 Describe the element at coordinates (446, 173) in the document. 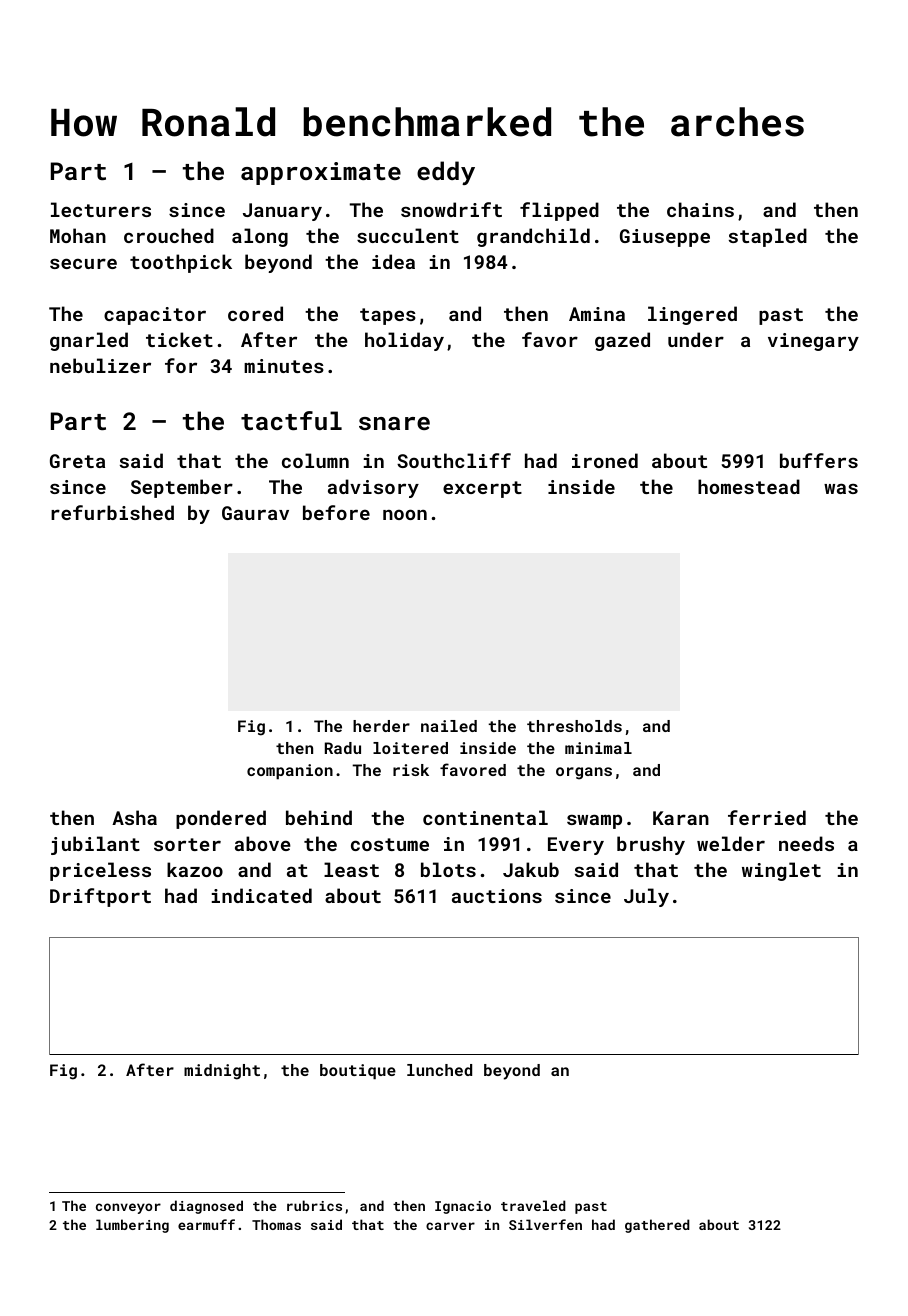

I see `eddy` at that location.
